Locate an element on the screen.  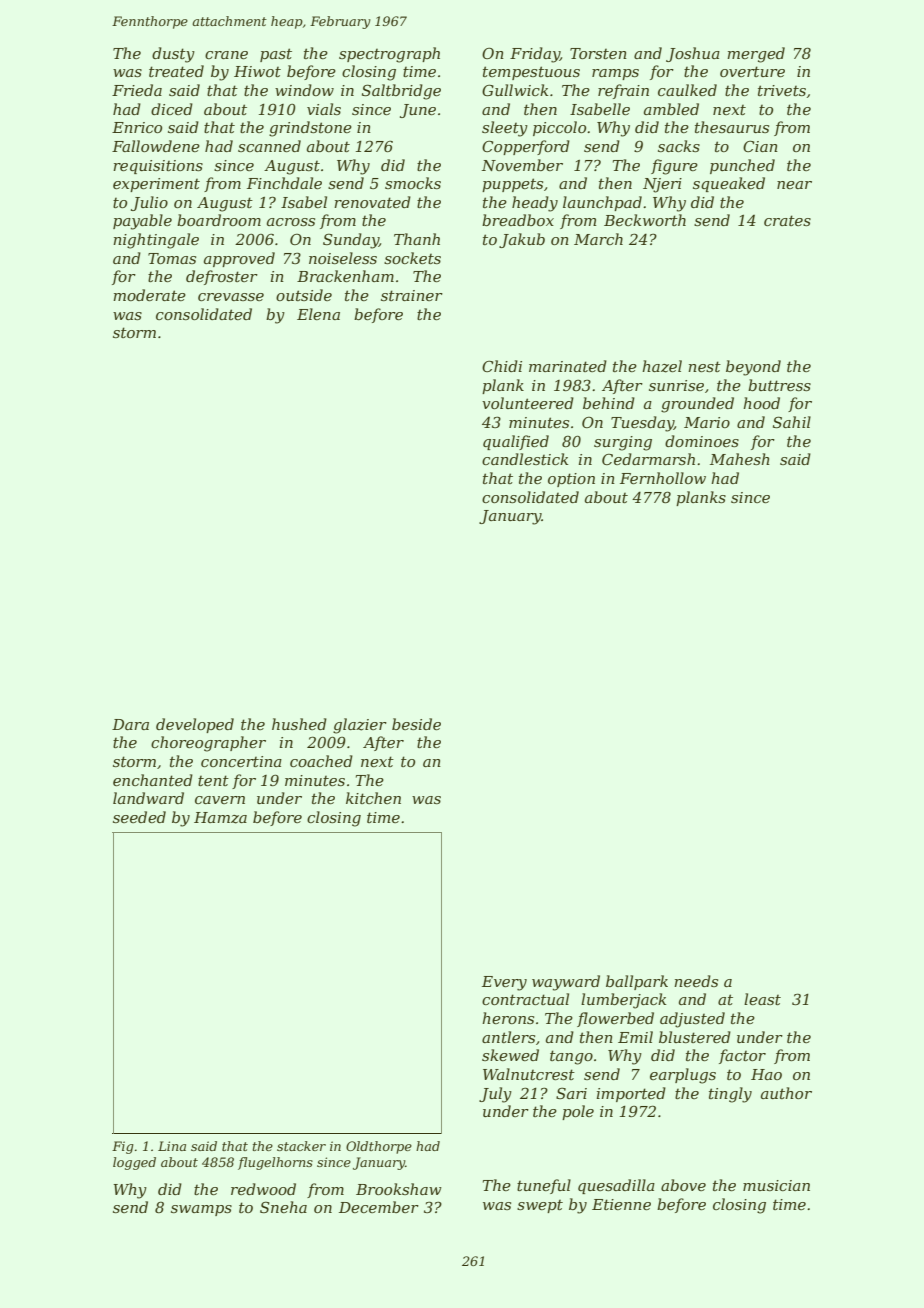
punched is located at coordinates (742, 166).
